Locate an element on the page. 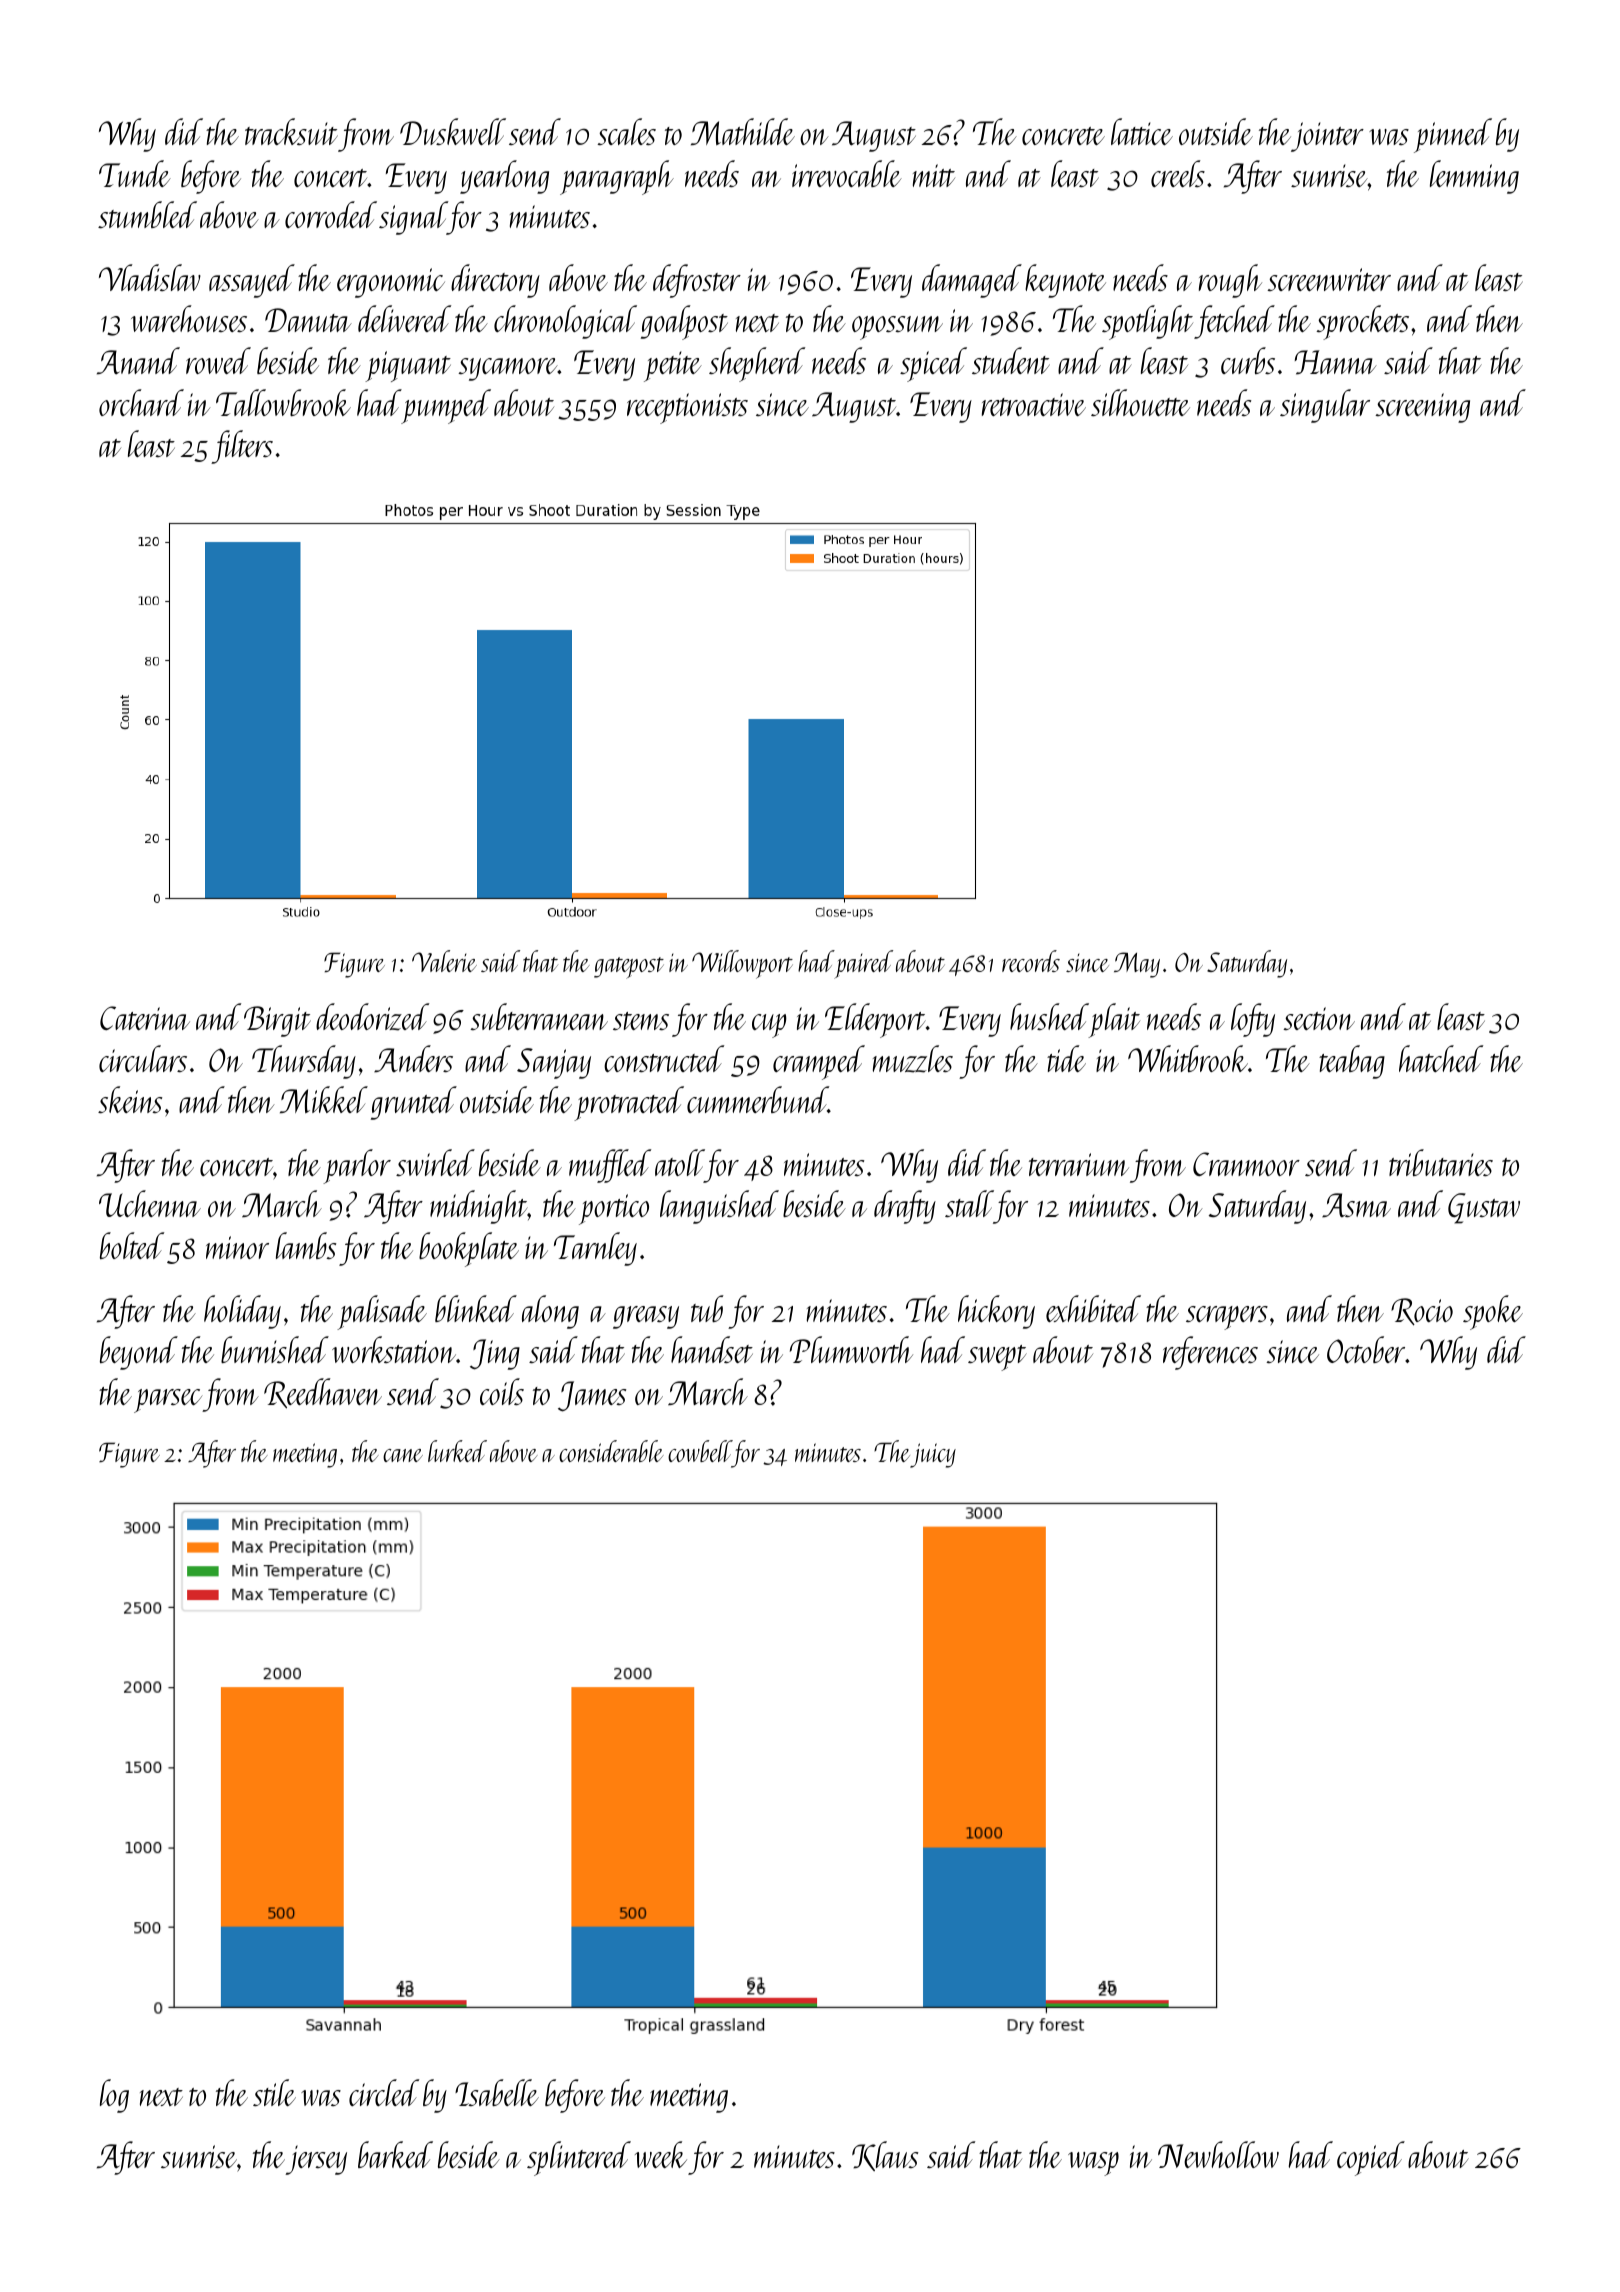 The width and height of the page is (1620, 2292). juicy is located at coordinates (933, 1455).
